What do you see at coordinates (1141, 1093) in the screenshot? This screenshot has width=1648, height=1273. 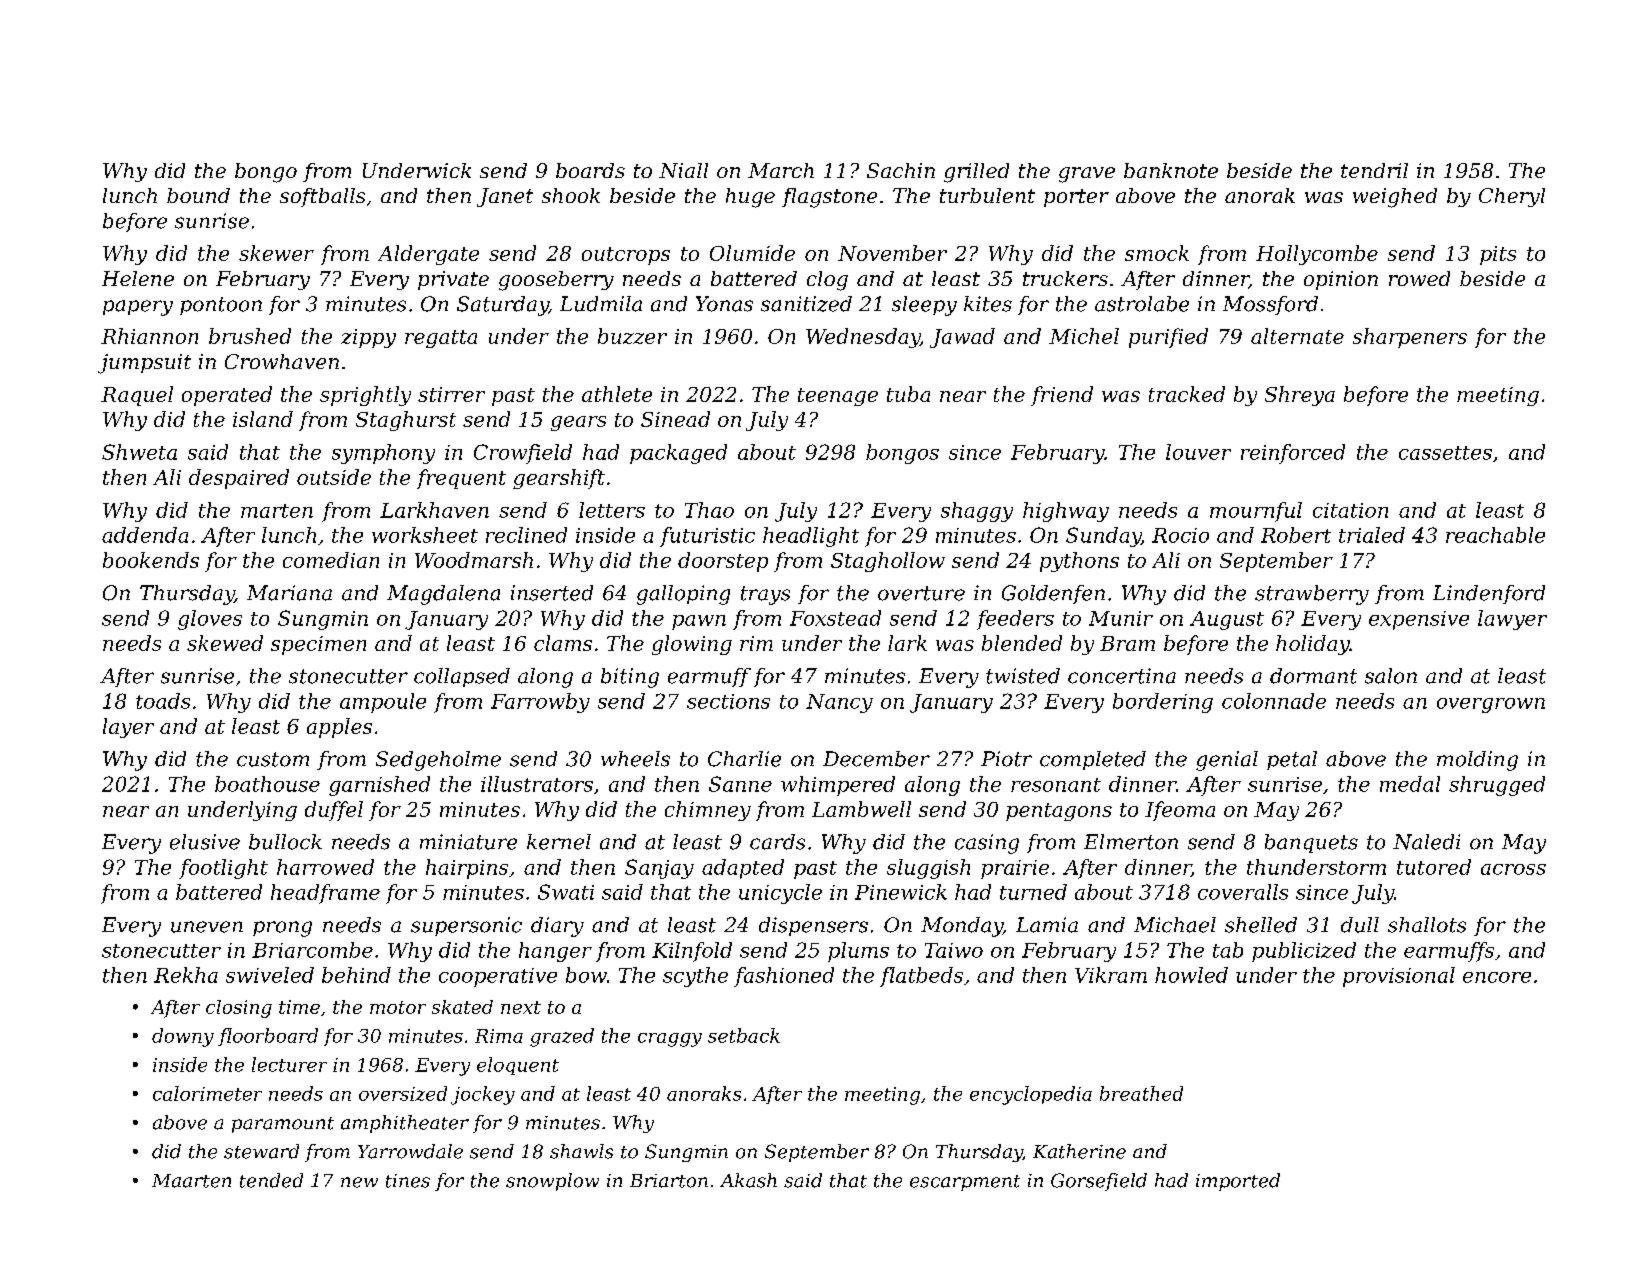 I see `breathed` at bounding box center [1141, 1093].
